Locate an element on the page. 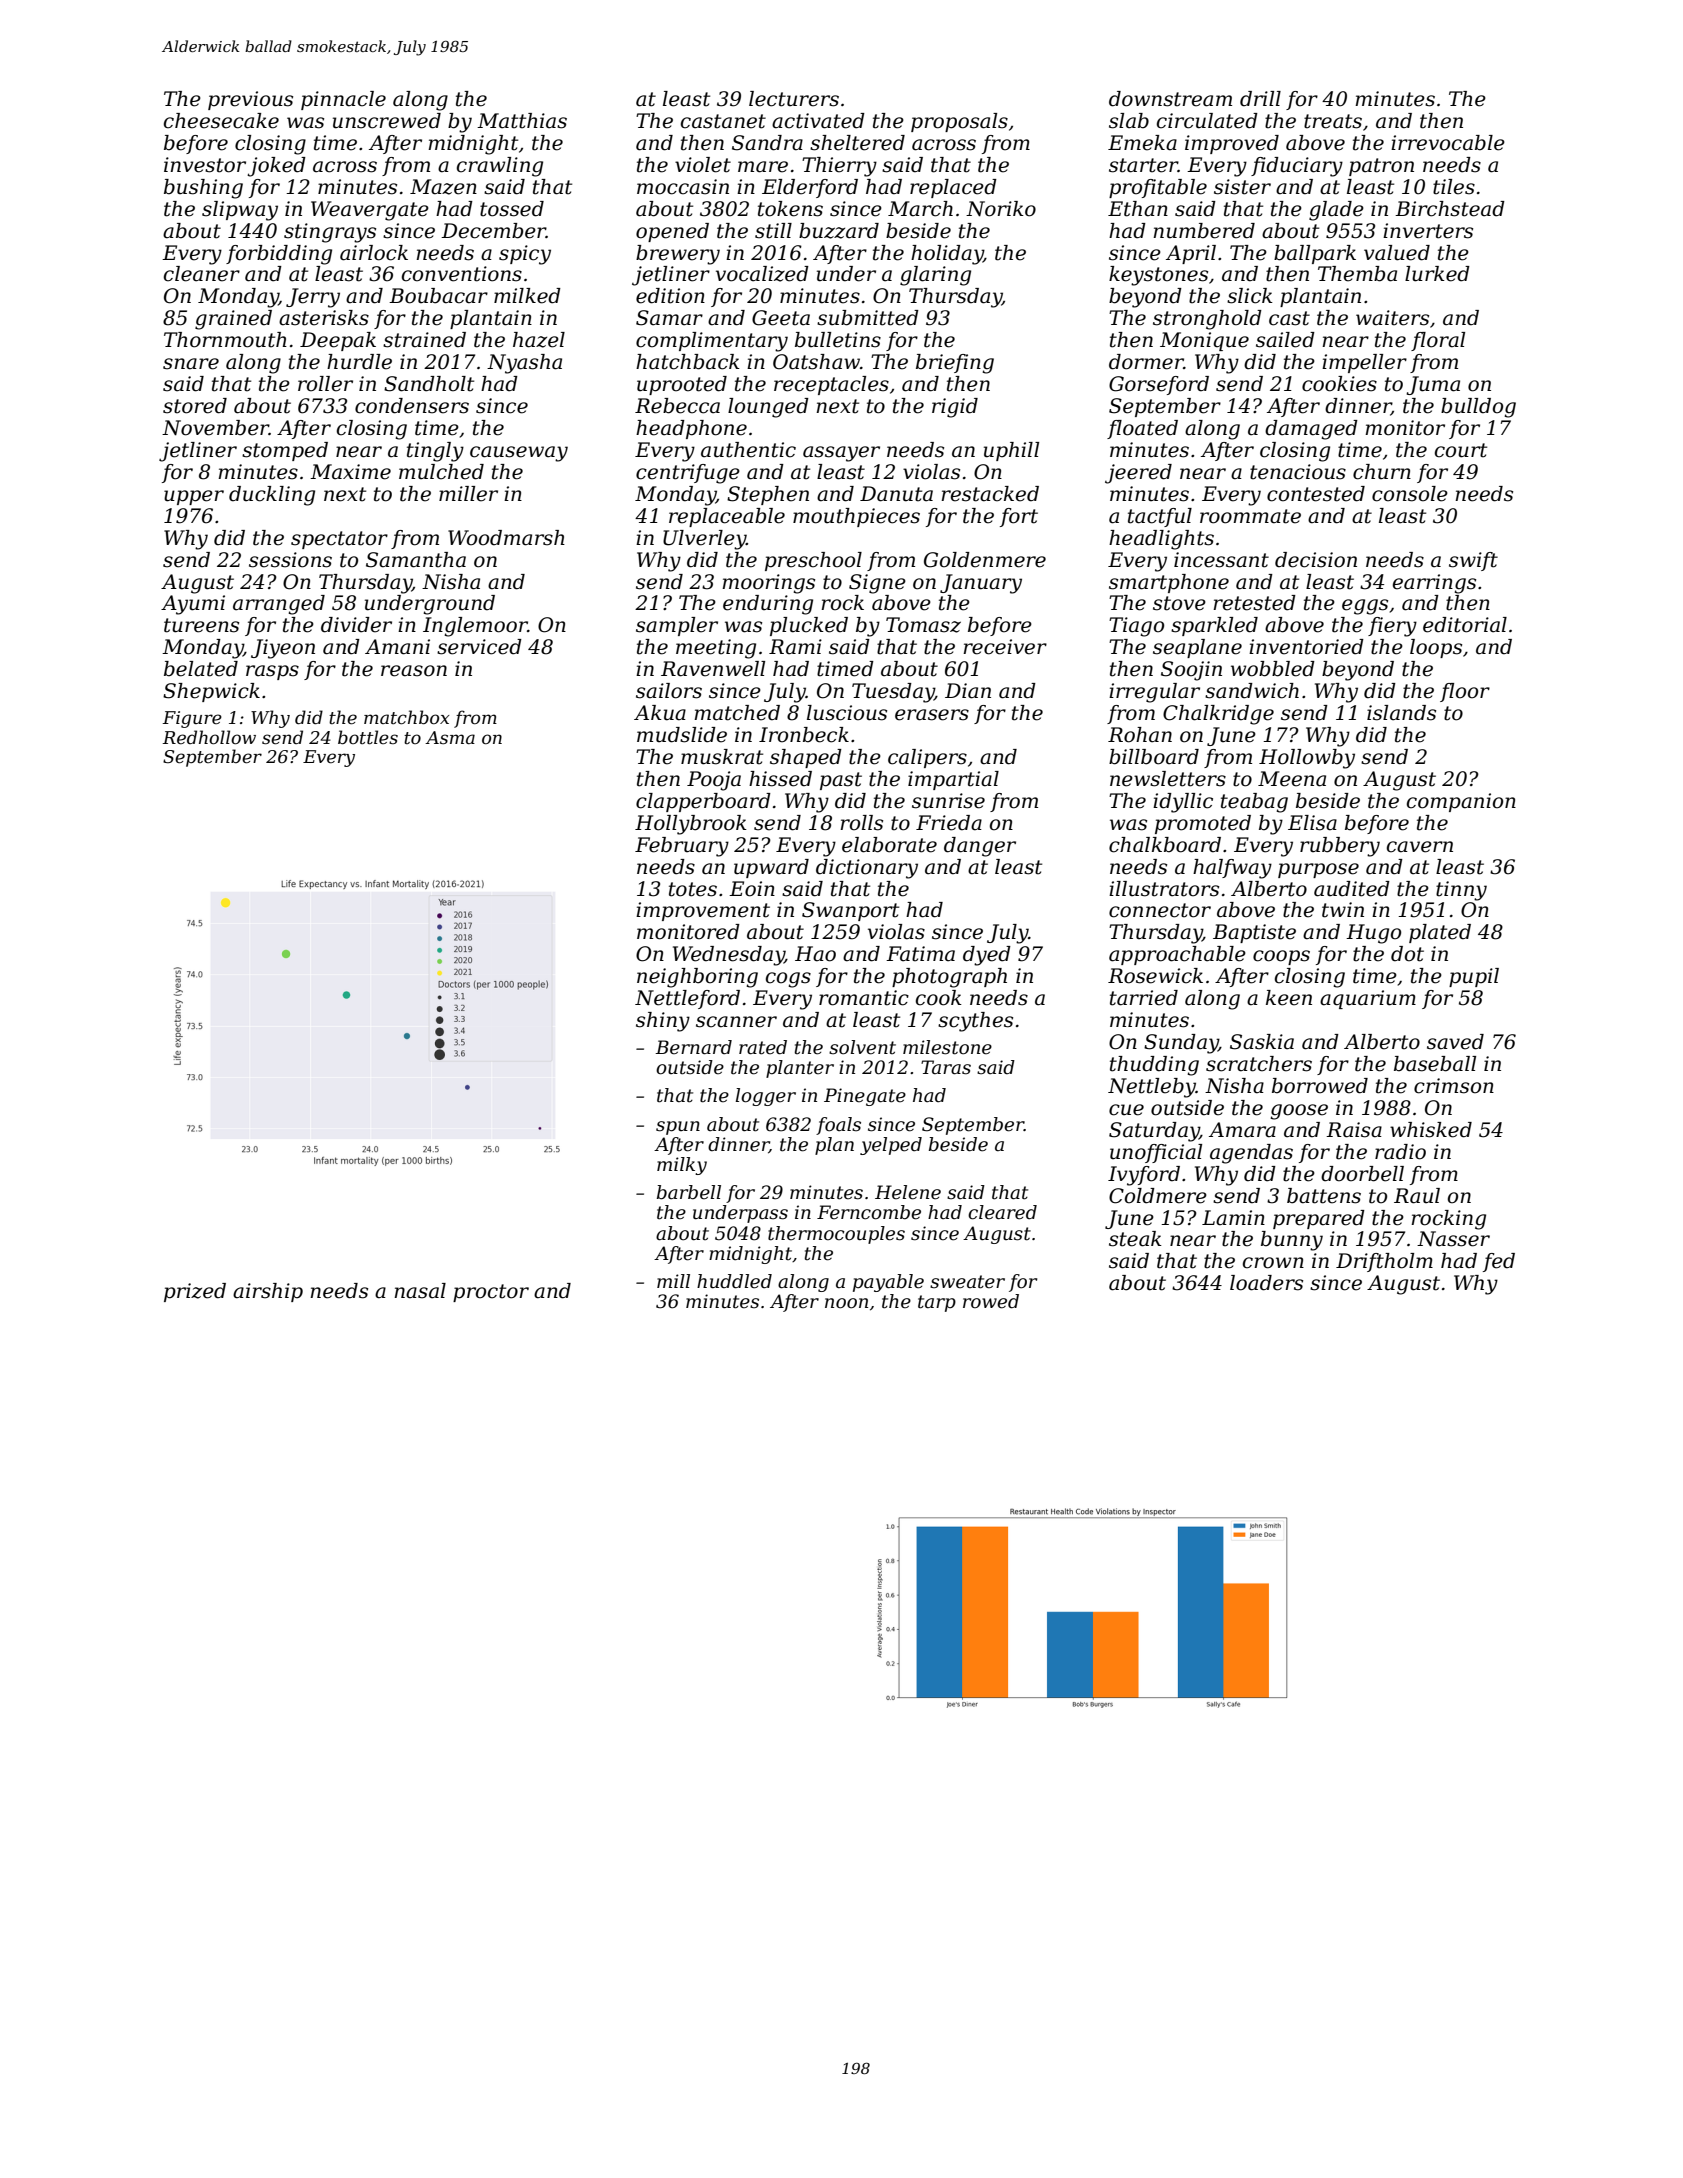  preschool is located at coordinates (813, 561).
